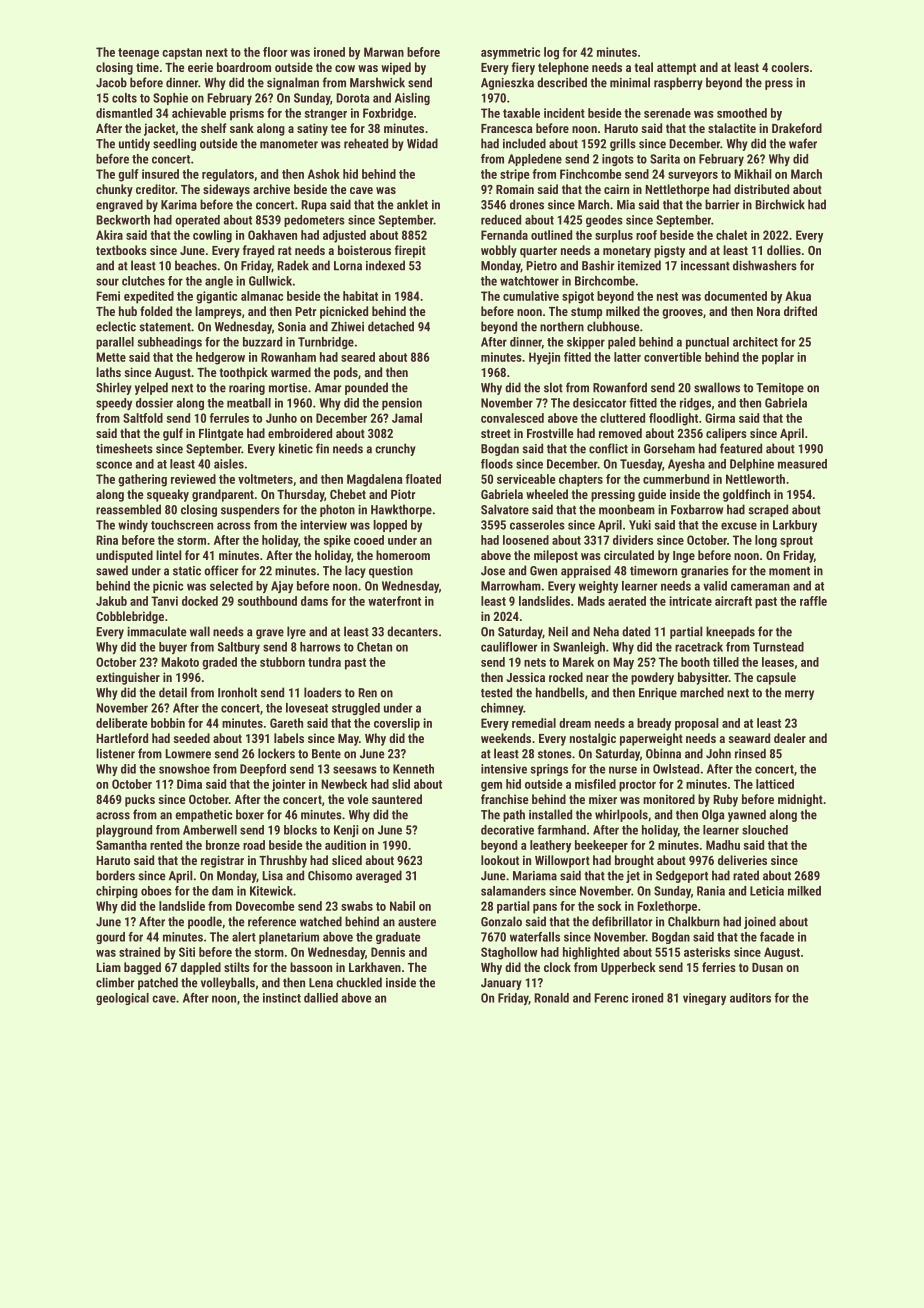 Image resolution: width=924 pixels, height=1308 pixels. I want to click on detached, so click(391, 326).
